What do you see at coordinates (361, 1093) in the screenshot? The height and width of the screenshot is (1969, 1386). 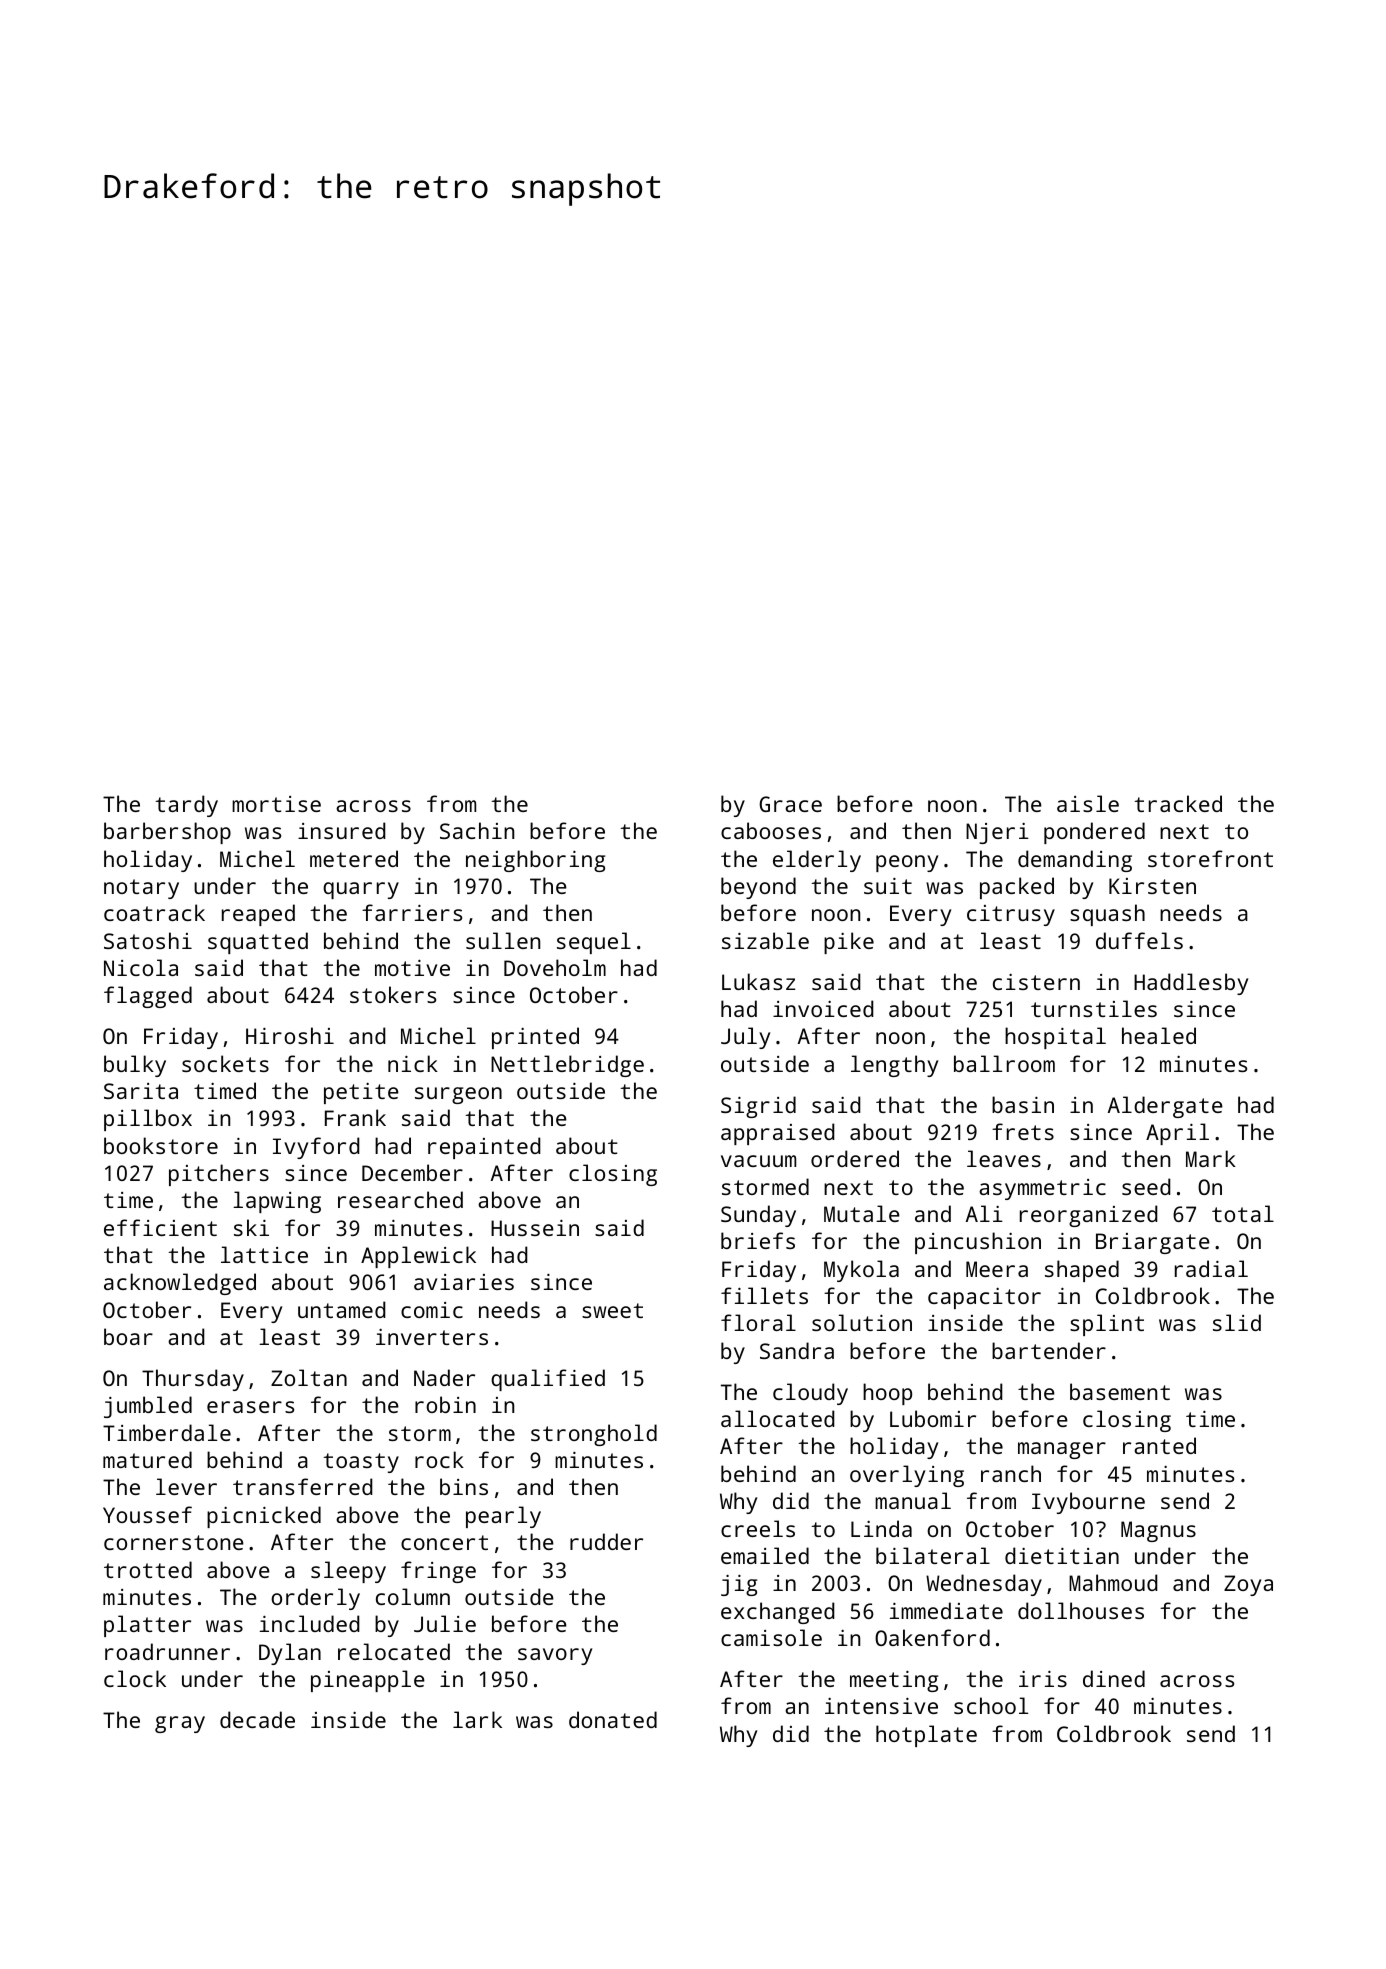 I see `petite` at bounding box center [361, 1093].
